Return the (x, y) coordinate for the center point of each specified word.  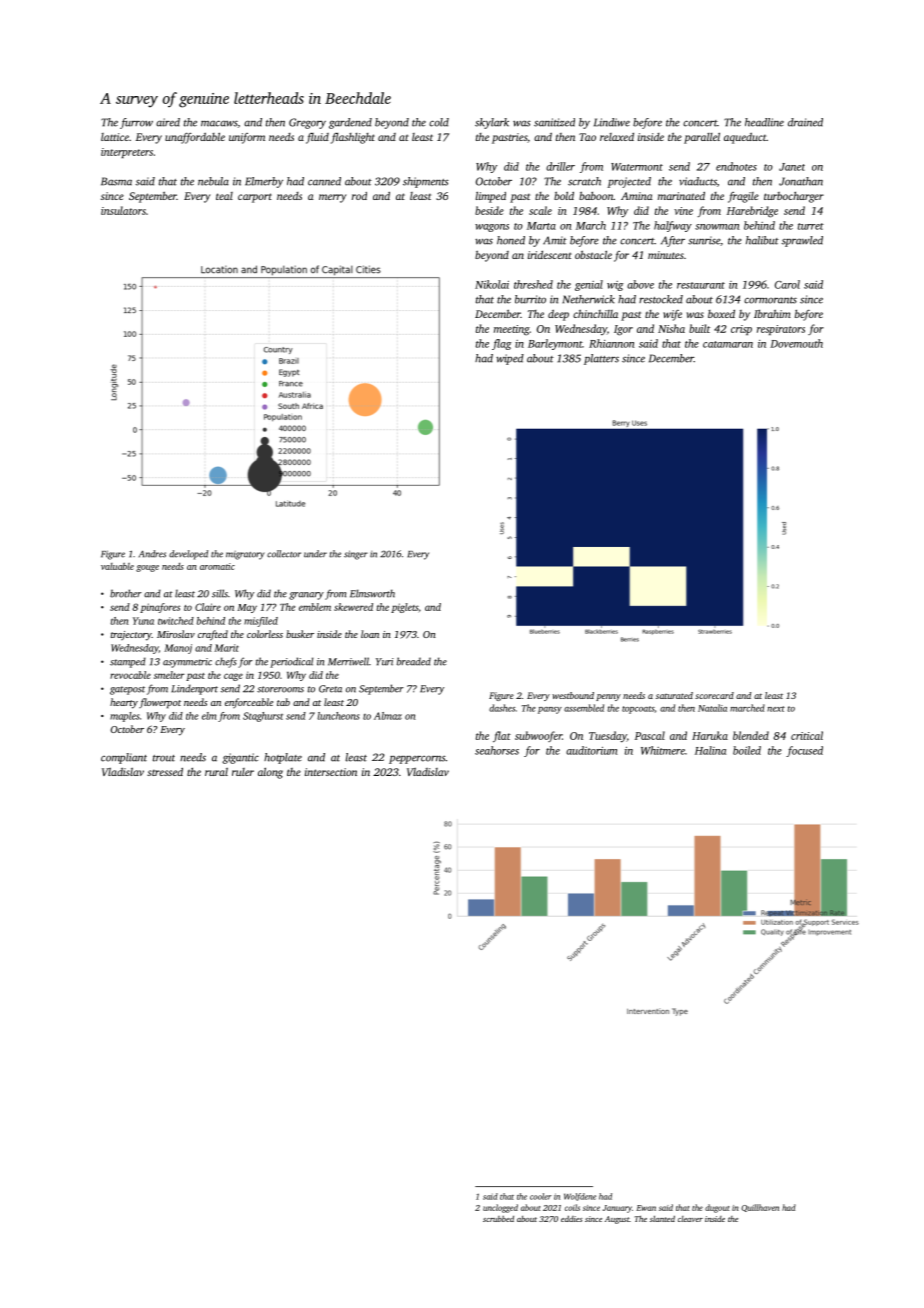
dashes (502, 708)
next (776, 709)
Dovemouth (796, 343)
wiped (510, 359)
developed (188, 555)
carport (255, 198)
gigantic (241, 758)
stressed (165, 772)
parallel (702, 138)
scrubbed (498, 1219)
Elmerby (264, 182)
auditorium (591, 750)
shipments (426, 182)
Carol (787, 284)
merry (332, 198)
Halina (710, 750)
